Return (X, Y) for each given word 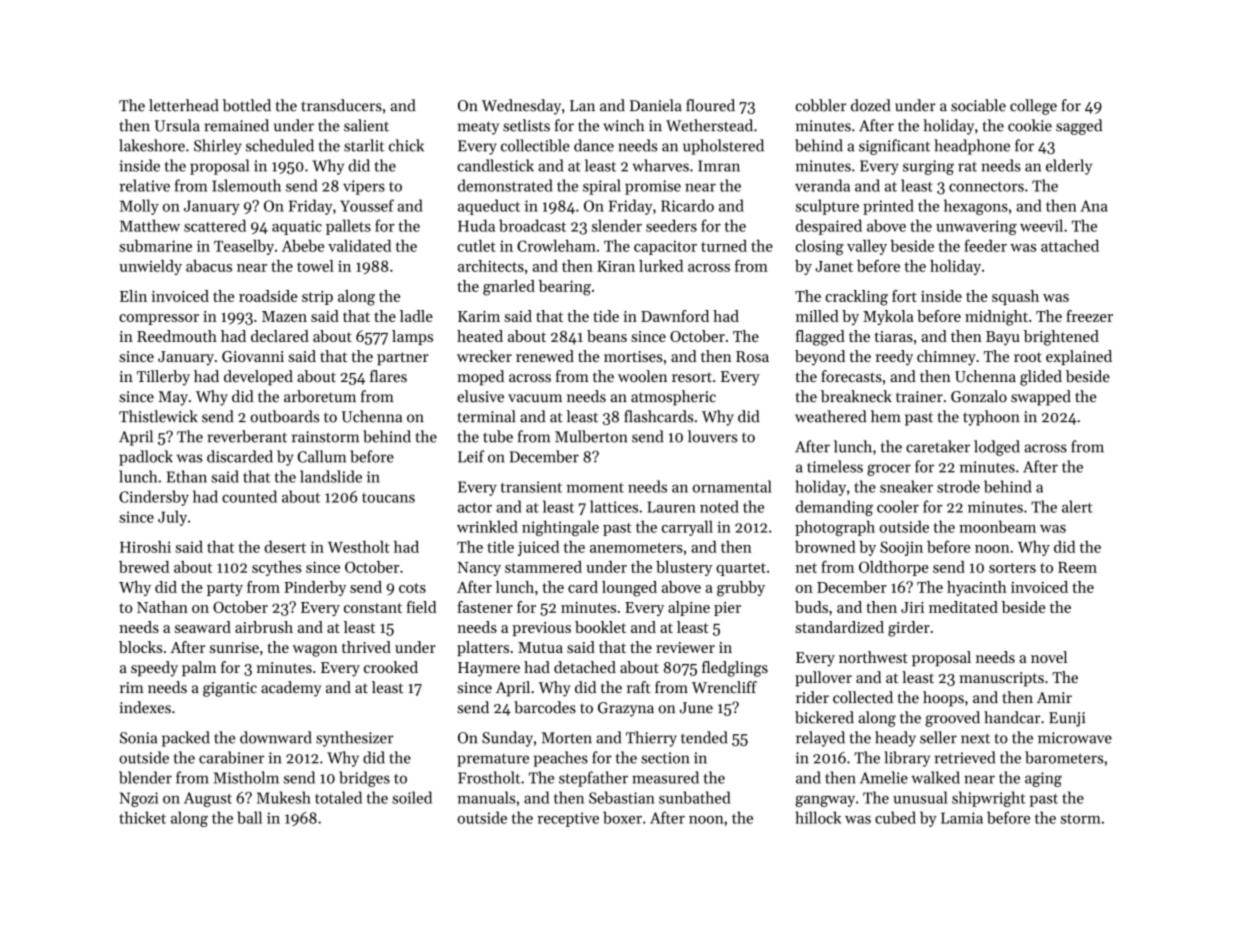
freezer (1089, 316)
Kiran (616, 266)
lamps (412, 337)
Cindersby (154, 498)
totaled (338, 797)
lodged (997, 448)
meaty (478, 128)
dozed (871, 105)
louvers (712, 436)
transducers (341, 105)
